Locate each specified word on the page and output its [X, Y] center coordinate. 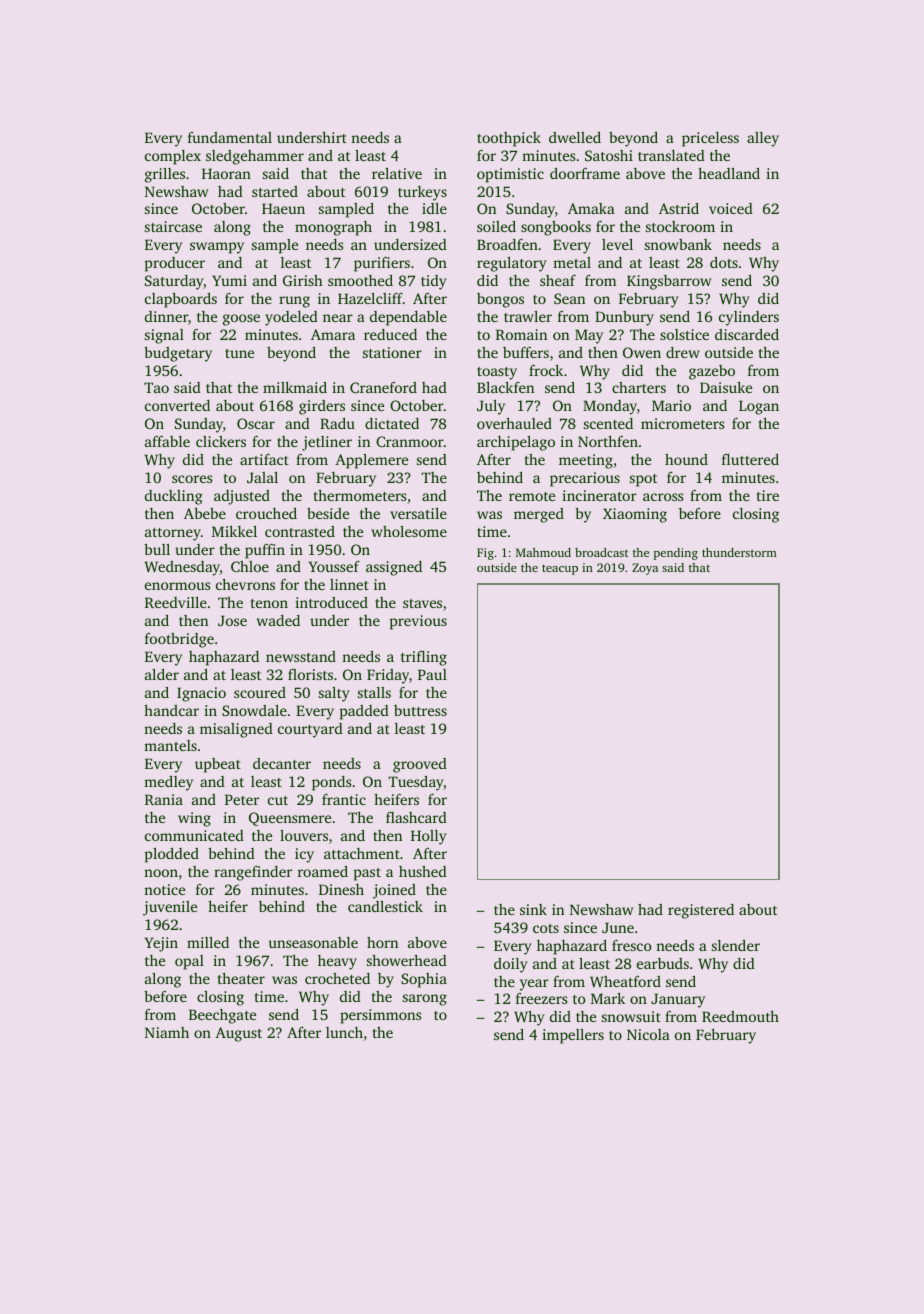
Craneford [383, 387]
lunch [344, 1032]
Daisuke [726, 387]
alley [763, 139]
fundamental [230, 137]
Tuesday [416, 783]
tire [768, 495]
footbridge [179, 640]
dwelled [575, 137]
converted [177, 405]
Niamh [167, 1032]
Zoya [645, 569]
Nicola [648, 1034]
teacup [560, 569]
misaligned [236, 730]
